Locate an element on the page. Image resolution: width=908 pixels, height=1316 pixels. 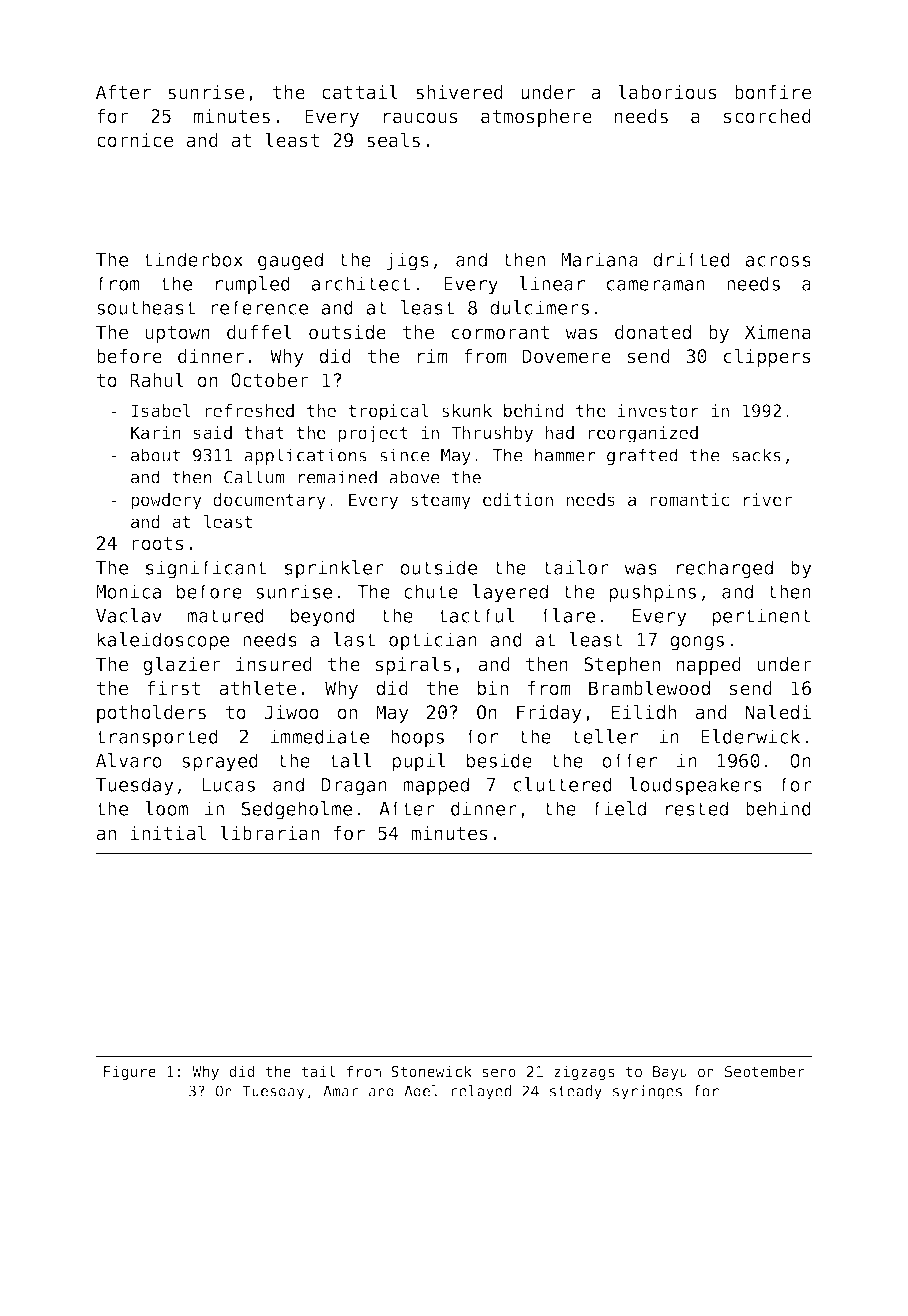
Figure is located at coordinates (130, 1072).
